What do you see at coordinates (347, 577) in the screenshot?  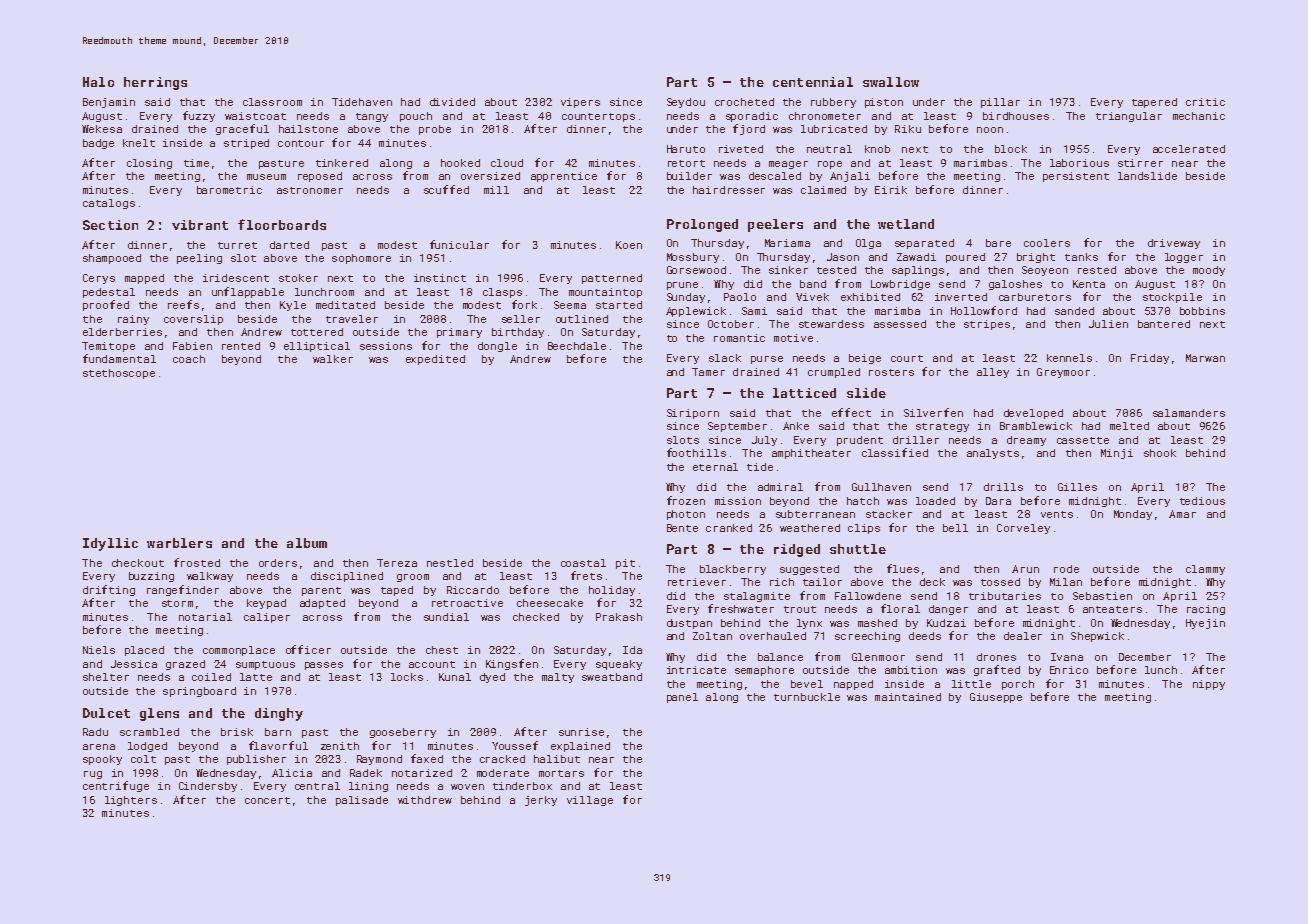 I see `disciplined` at bounding box center [347, 577].
